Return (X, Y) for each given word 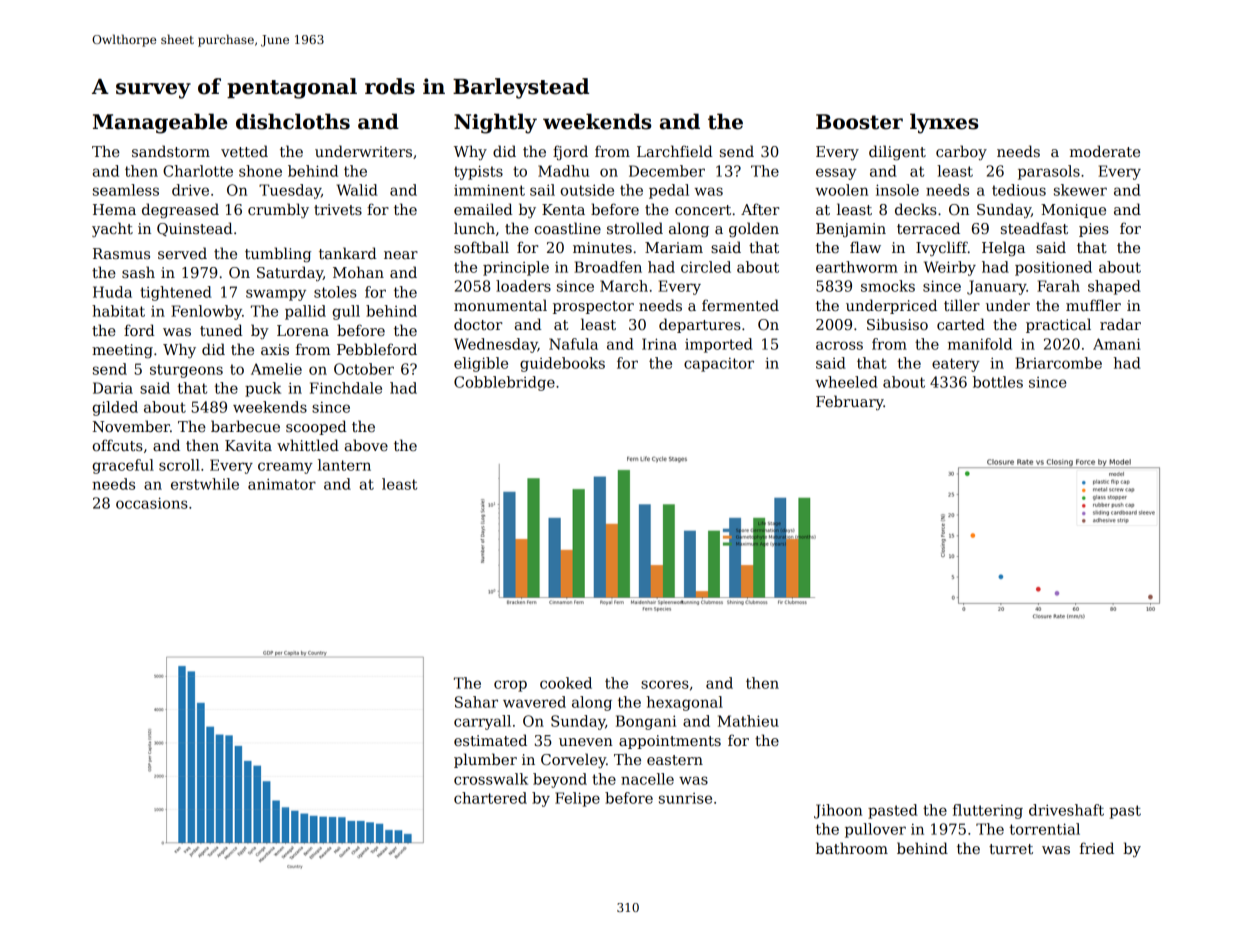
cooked (566, 683)
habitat (118, 311)
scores (665, 684)
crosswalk (491, 779)
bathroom (852, 848)
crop (510, 686)
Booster (859, 122)
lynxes (944, 123)
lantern (344, 465)
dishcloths (293, 121)
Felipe (577, 799)
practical (1058, 325)
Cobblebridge (504, 383)
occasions (152, 503)
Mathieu (748, 721)
